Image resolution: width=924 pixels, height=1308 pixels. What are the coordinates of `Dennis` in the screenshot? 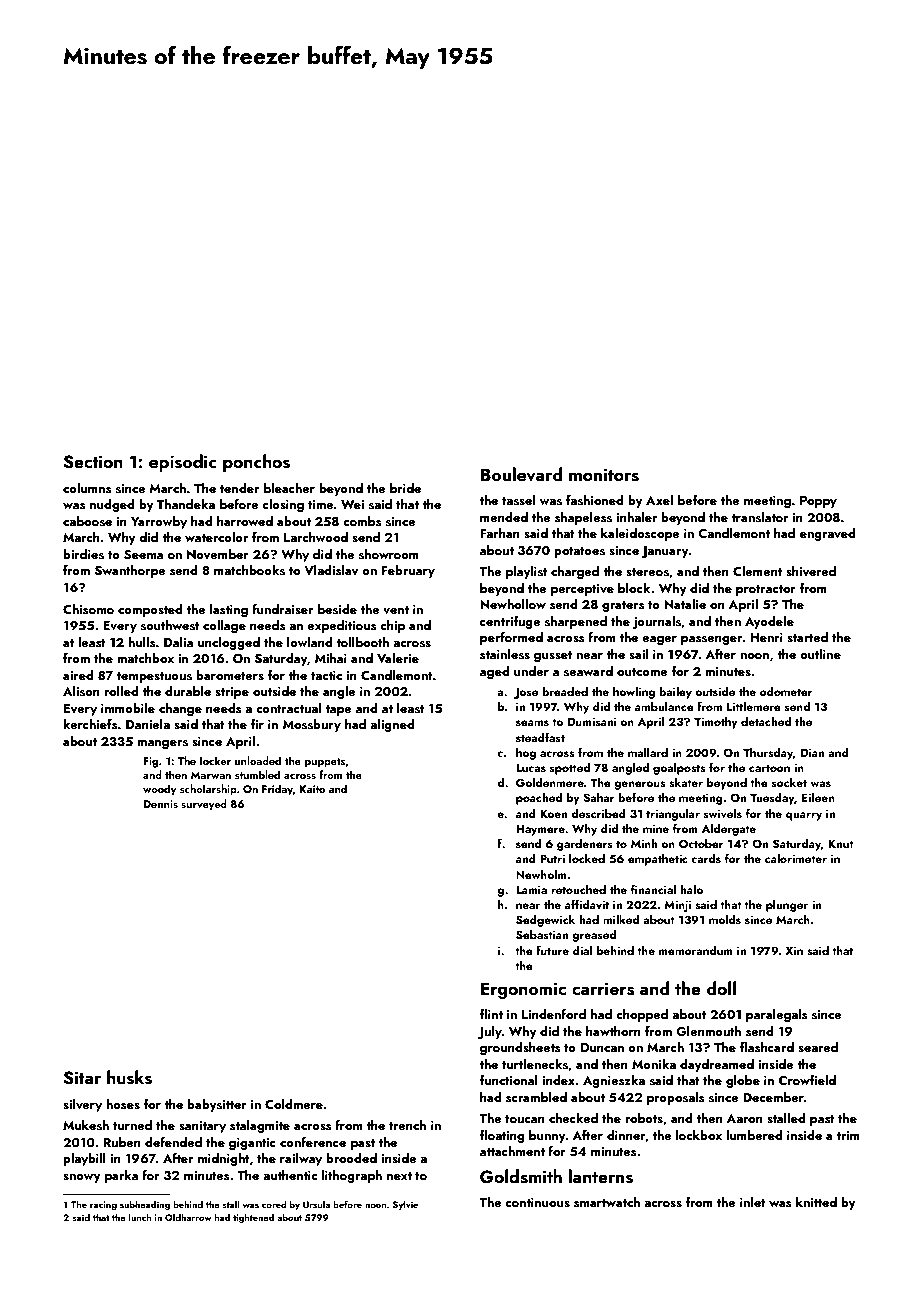 It's located at (160, 804).
